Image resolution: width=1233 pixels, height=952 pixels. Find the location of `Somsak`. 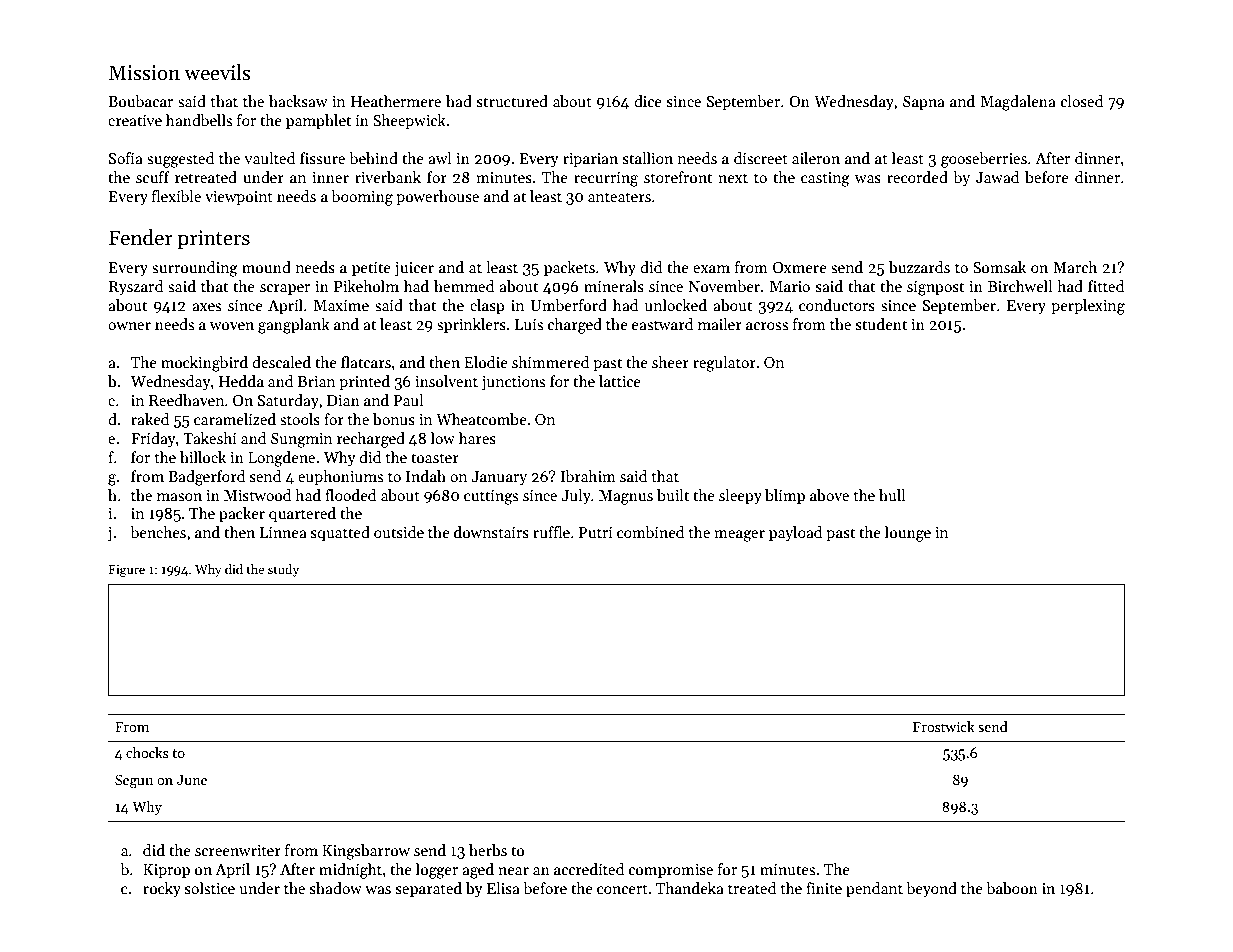

Somsak is located at coordinates (999, 267).
